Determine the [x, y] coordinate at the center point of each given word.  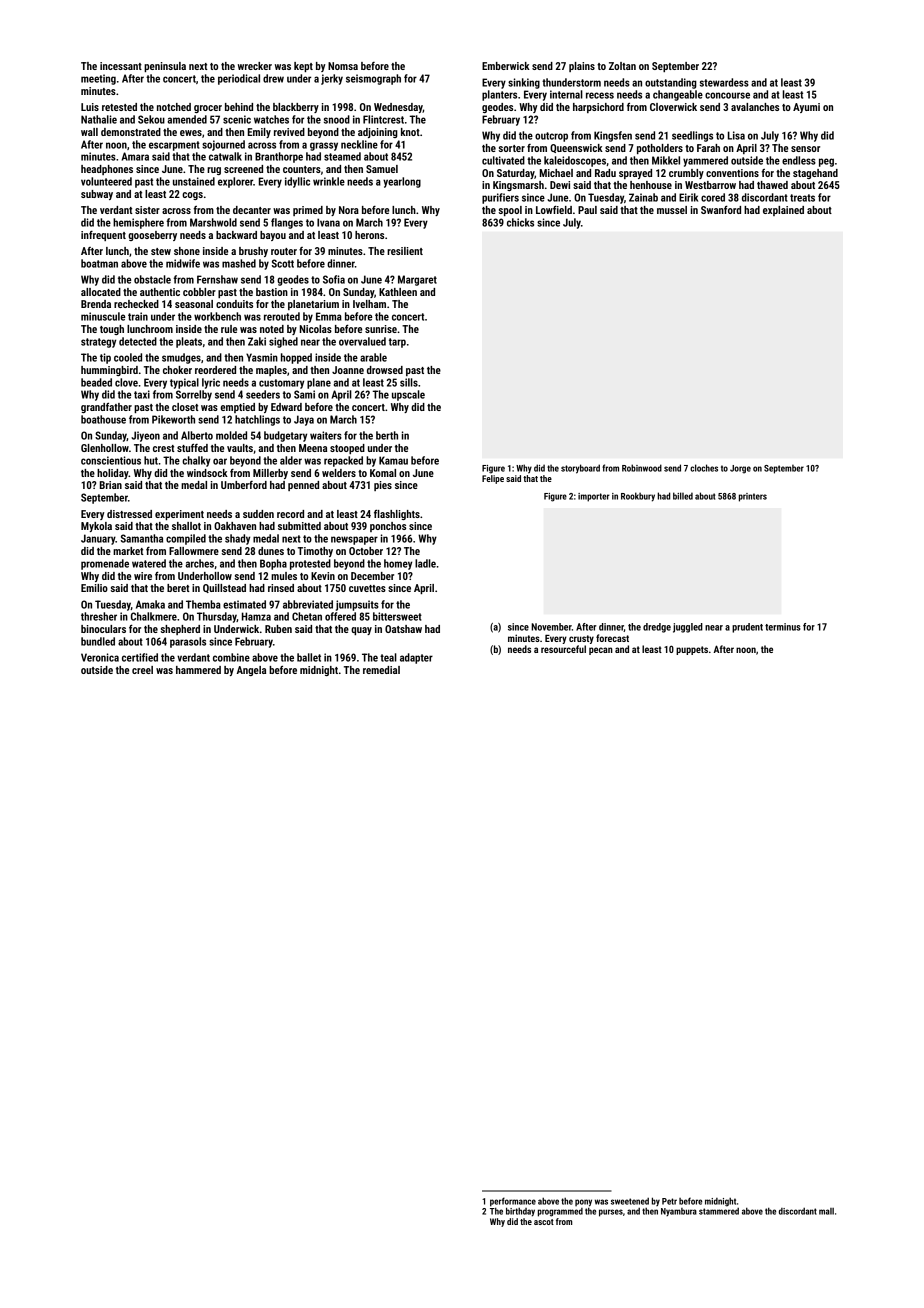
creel [142, 670]
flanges [287, 223]
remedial [381, 670]
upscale [408, 395]
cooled [128, 357]
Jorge [740, 469]
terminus [783, 627]
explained [783, 211]
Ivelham [369, 304]
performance [513, 1202]
